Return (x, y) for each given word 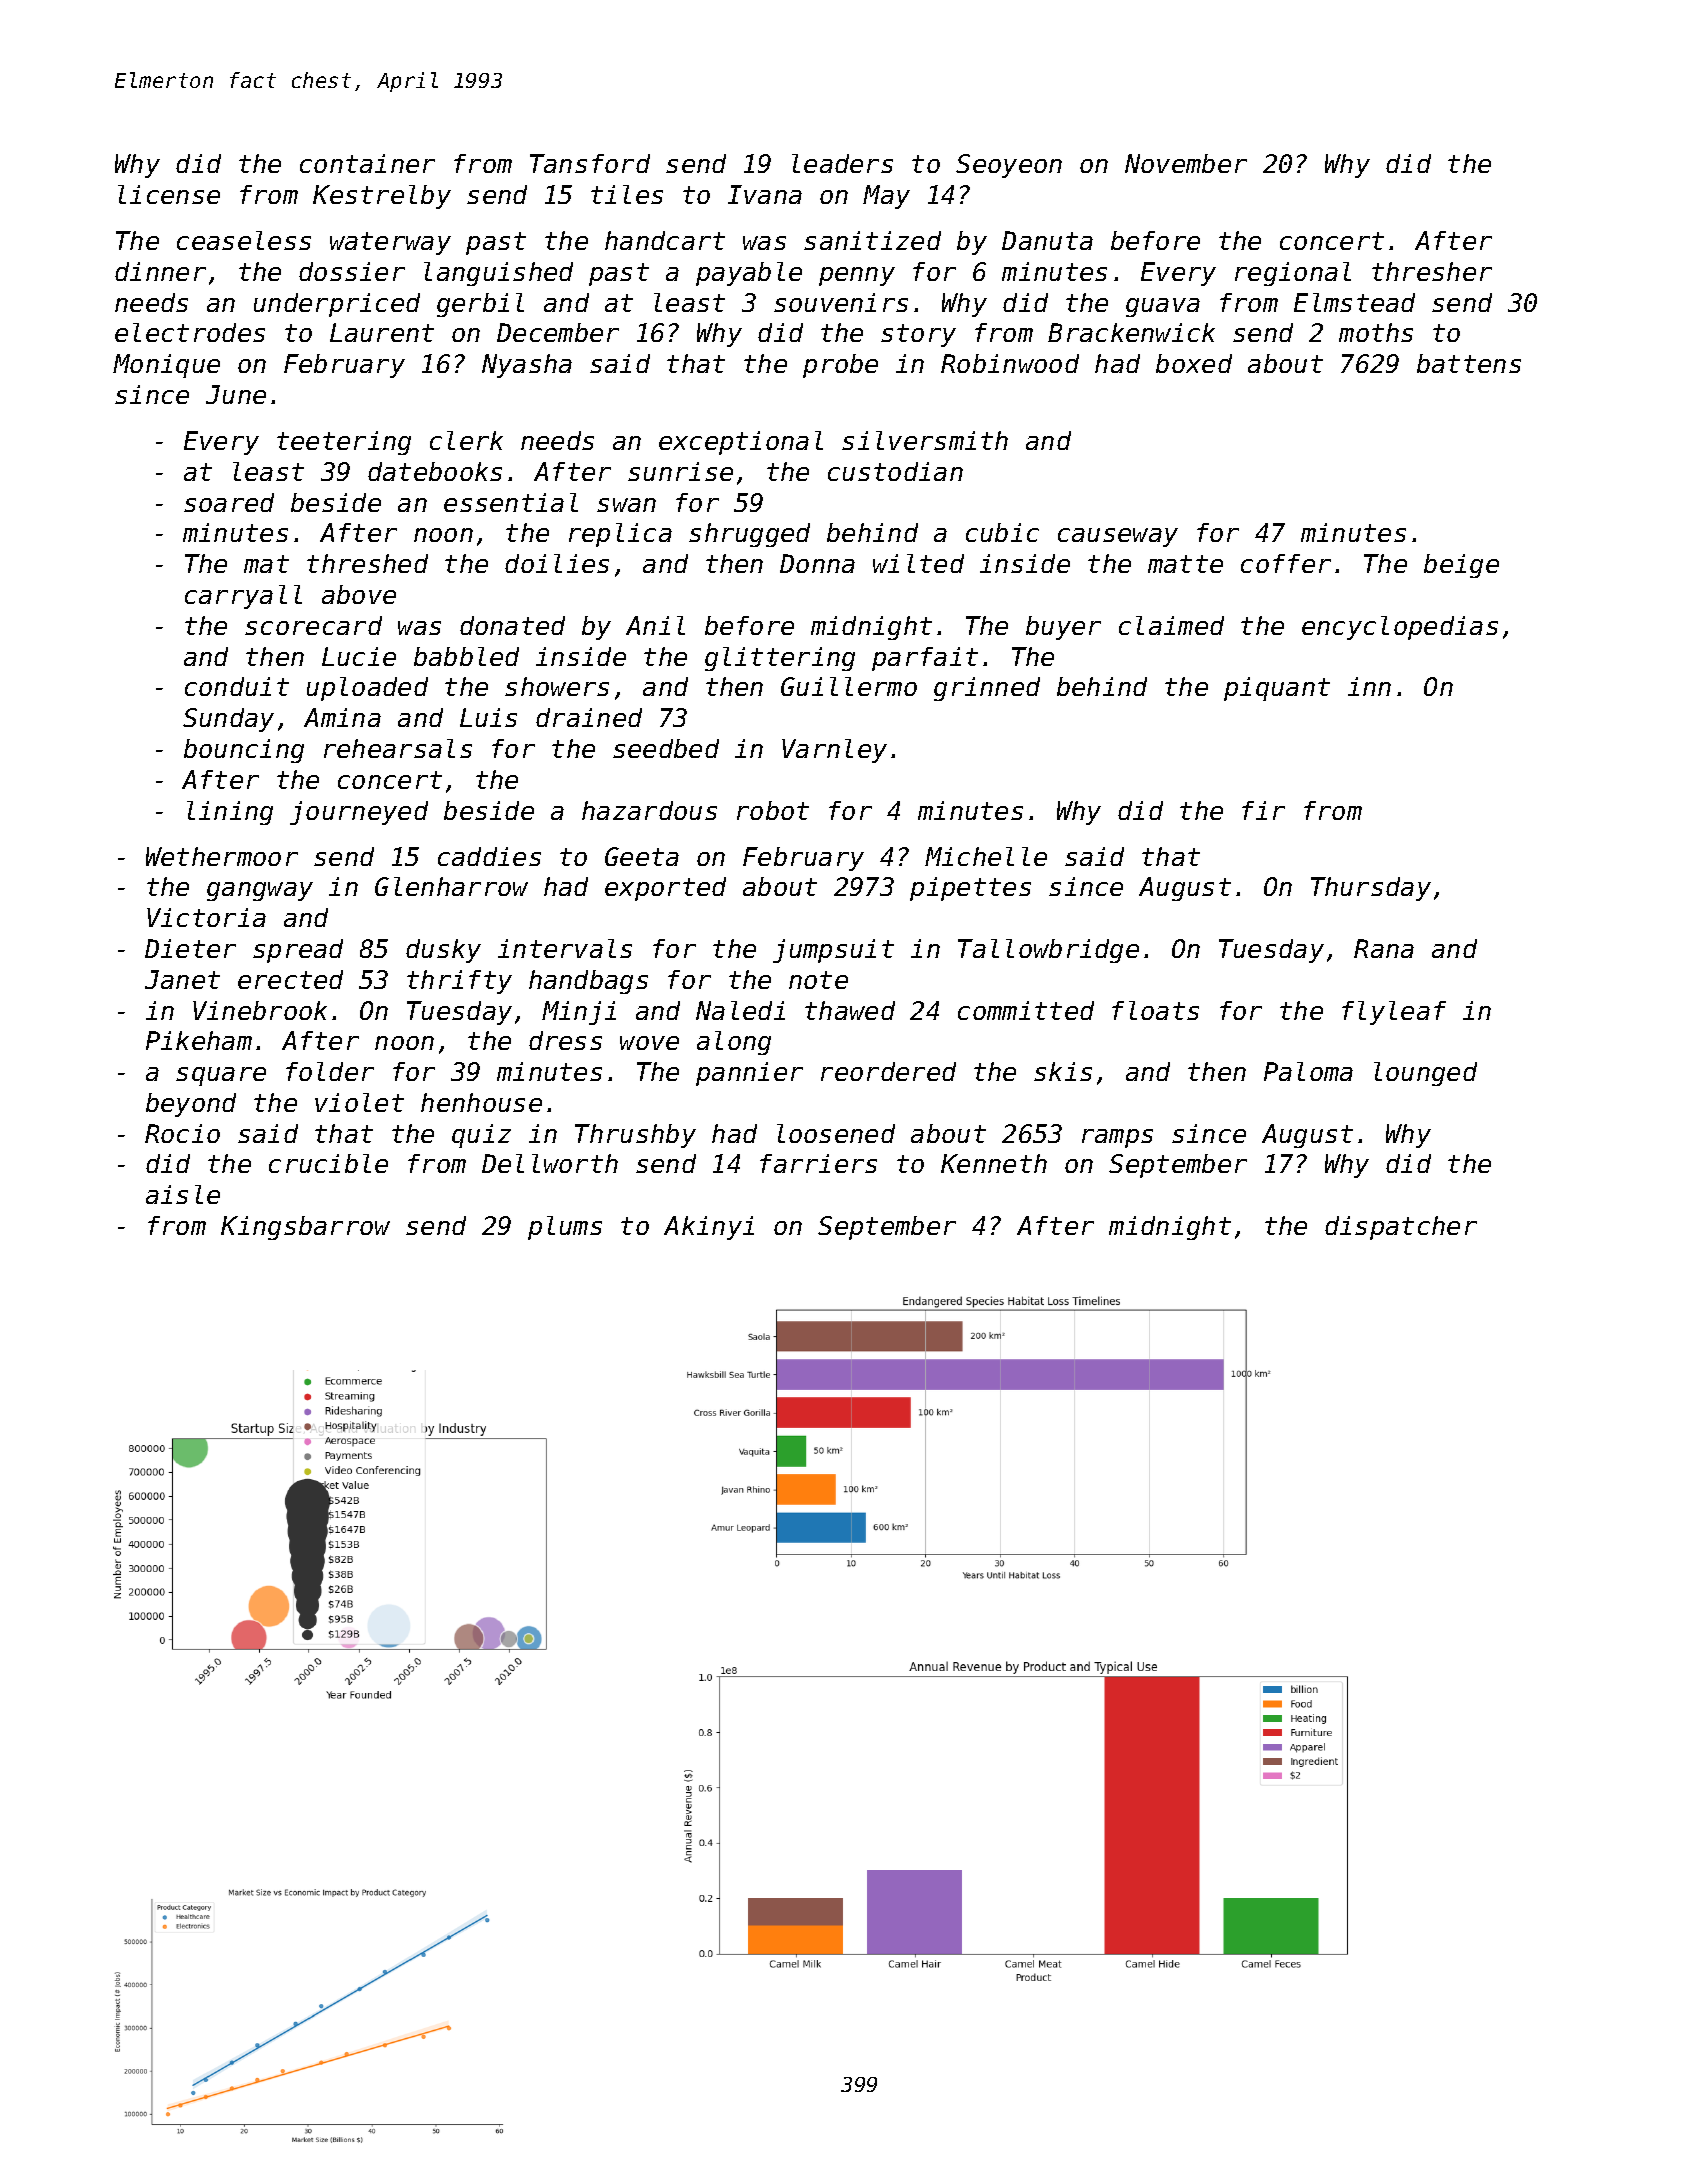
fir (1263, 810)
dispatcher (1401, 1228)
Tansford (590, 163)
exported (665, 889)
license (169, 194)
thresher (1432, 271)
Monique (166, 366)
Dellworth (550, 1163)
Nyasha (527, 366)
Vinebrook (260, 1010)
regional (1293, 274)
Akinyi (709, 1228)
